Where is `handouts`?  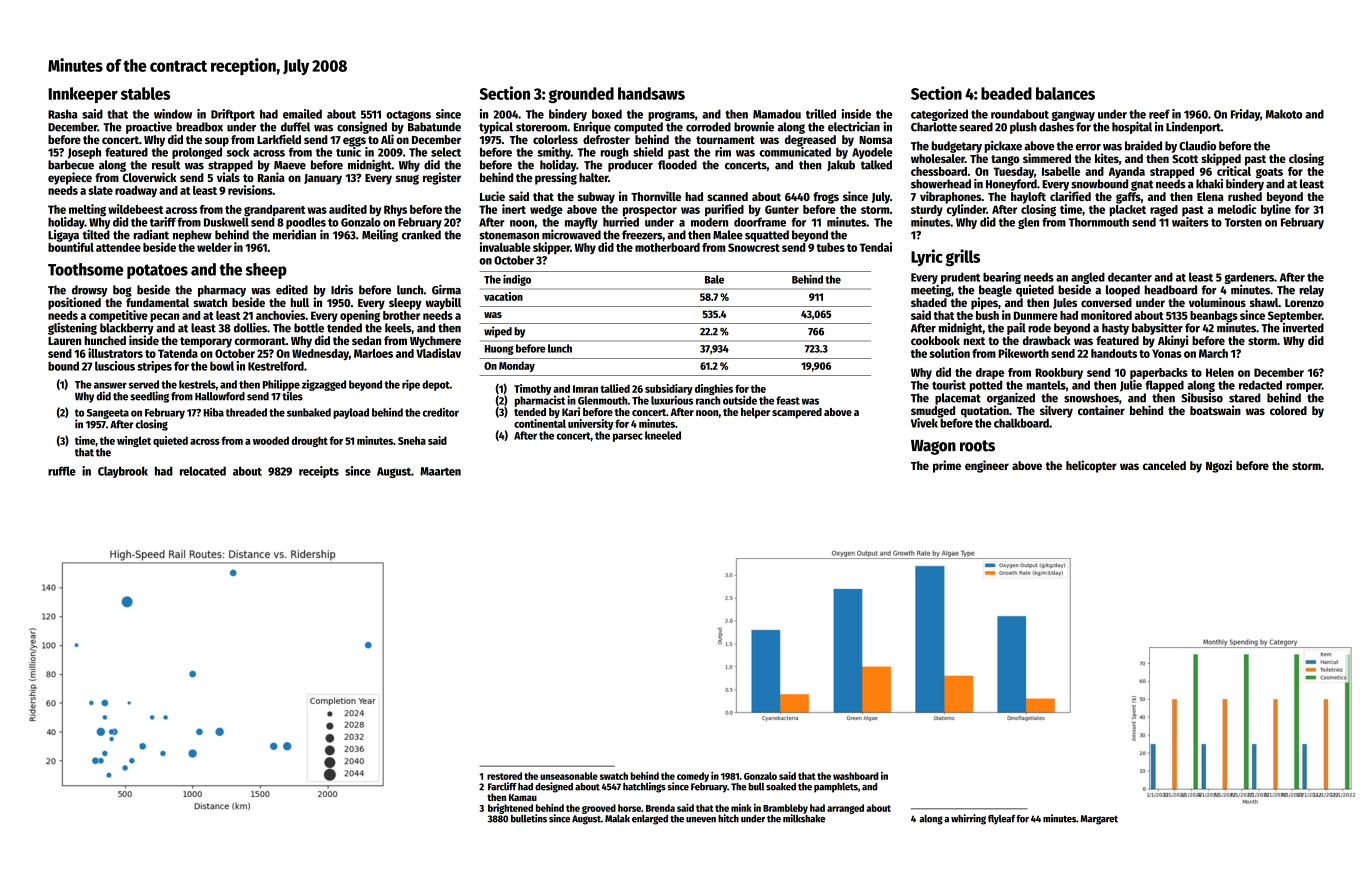 handouts is located at coordinates (1114, 353).
